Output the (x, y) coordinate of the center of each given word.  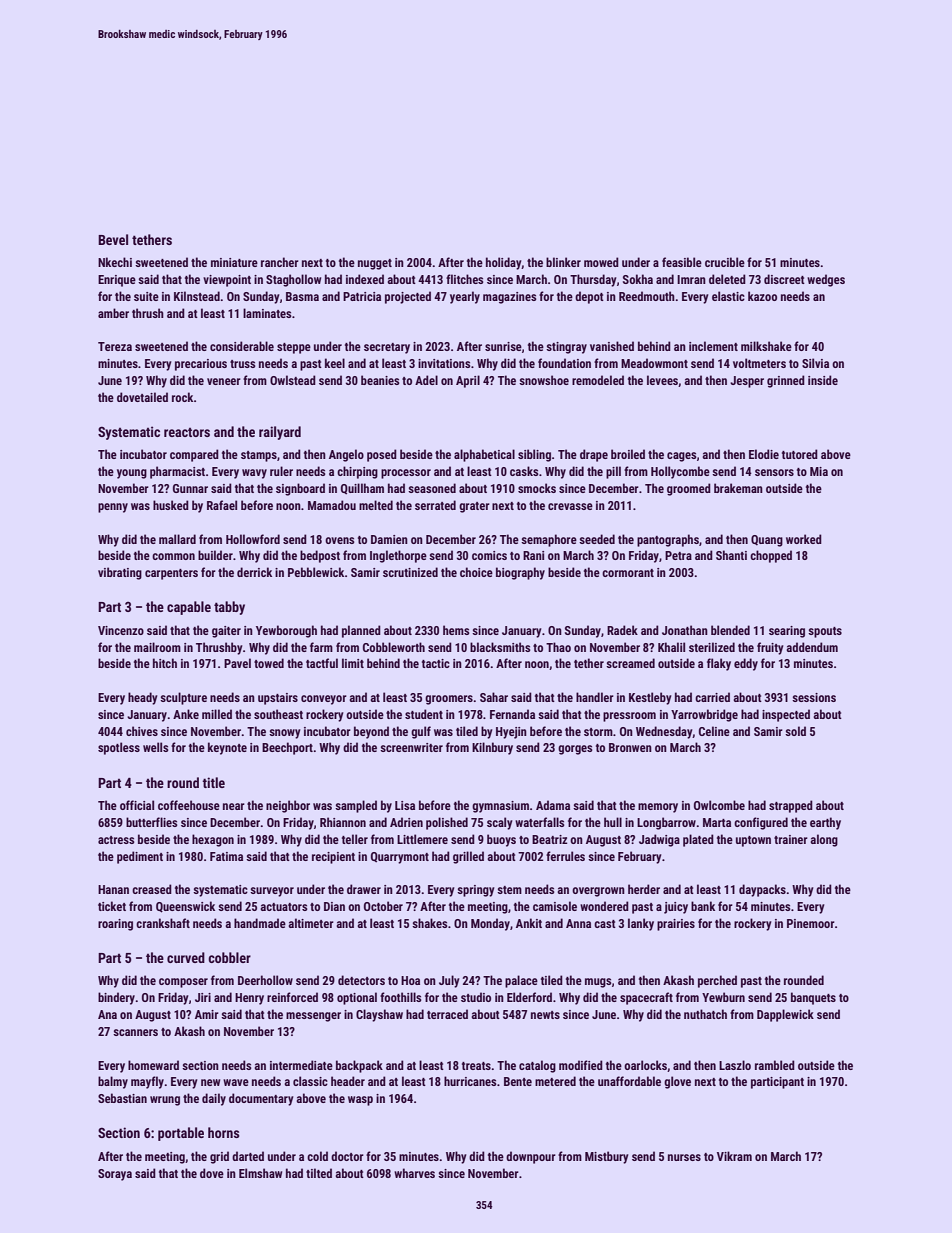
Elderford (529, 997)
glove (677, 1082)
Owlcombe (719, 805)
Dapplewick (785, 1015)
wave (236, 1082)
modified (581, 1065)
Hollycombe (680, 472)
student (424, 714)
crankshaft (163, 923)
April (468, 381)
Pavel (237, 663)
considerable (242, 346)
